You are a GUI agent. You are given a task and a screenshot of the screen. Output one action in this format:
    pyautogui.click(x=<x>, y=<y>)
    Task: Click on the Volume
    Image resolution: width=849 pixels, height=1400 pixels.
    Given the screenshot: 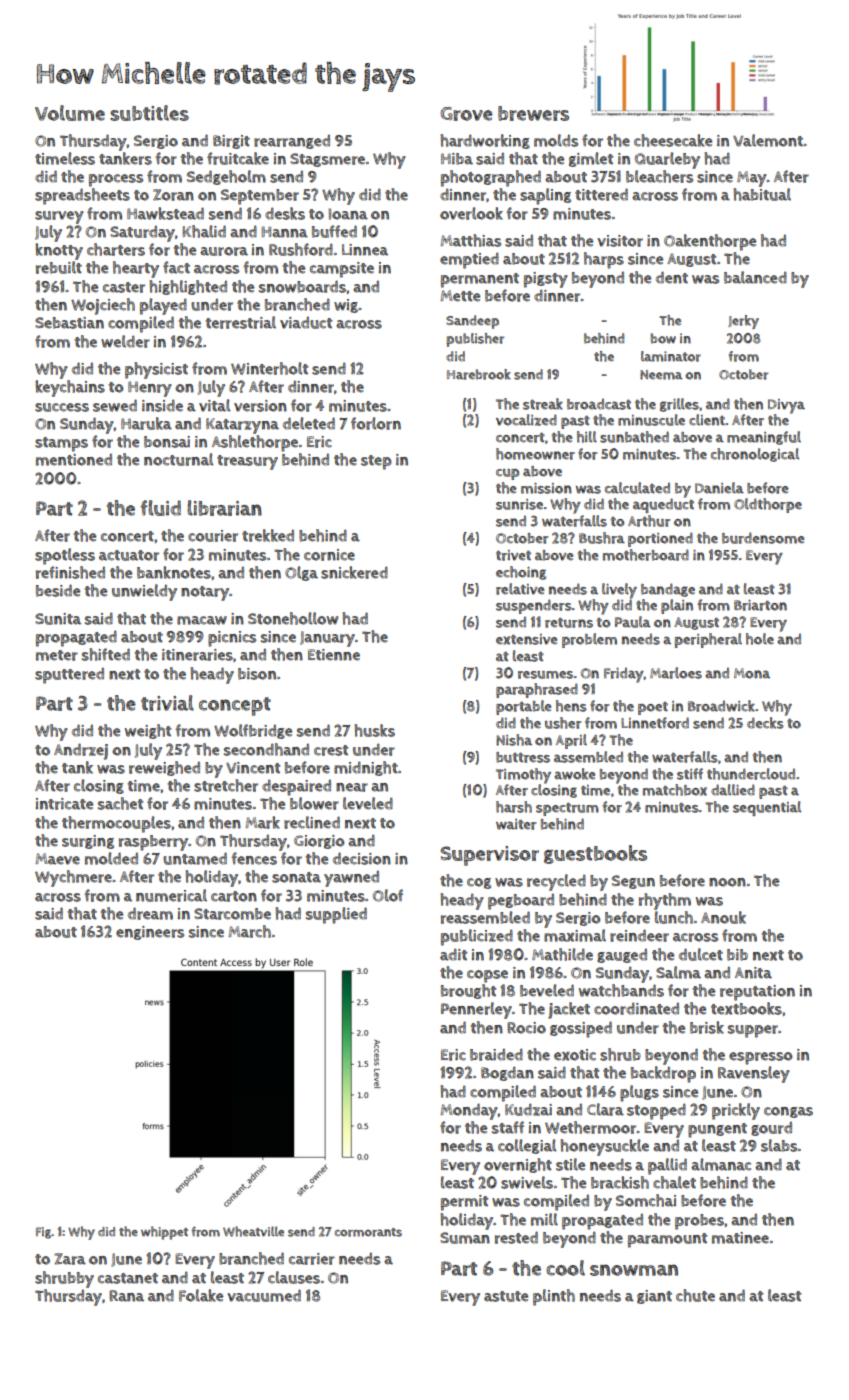 What is the action you would take?
    pyautogui.click(x=70, y=113)
